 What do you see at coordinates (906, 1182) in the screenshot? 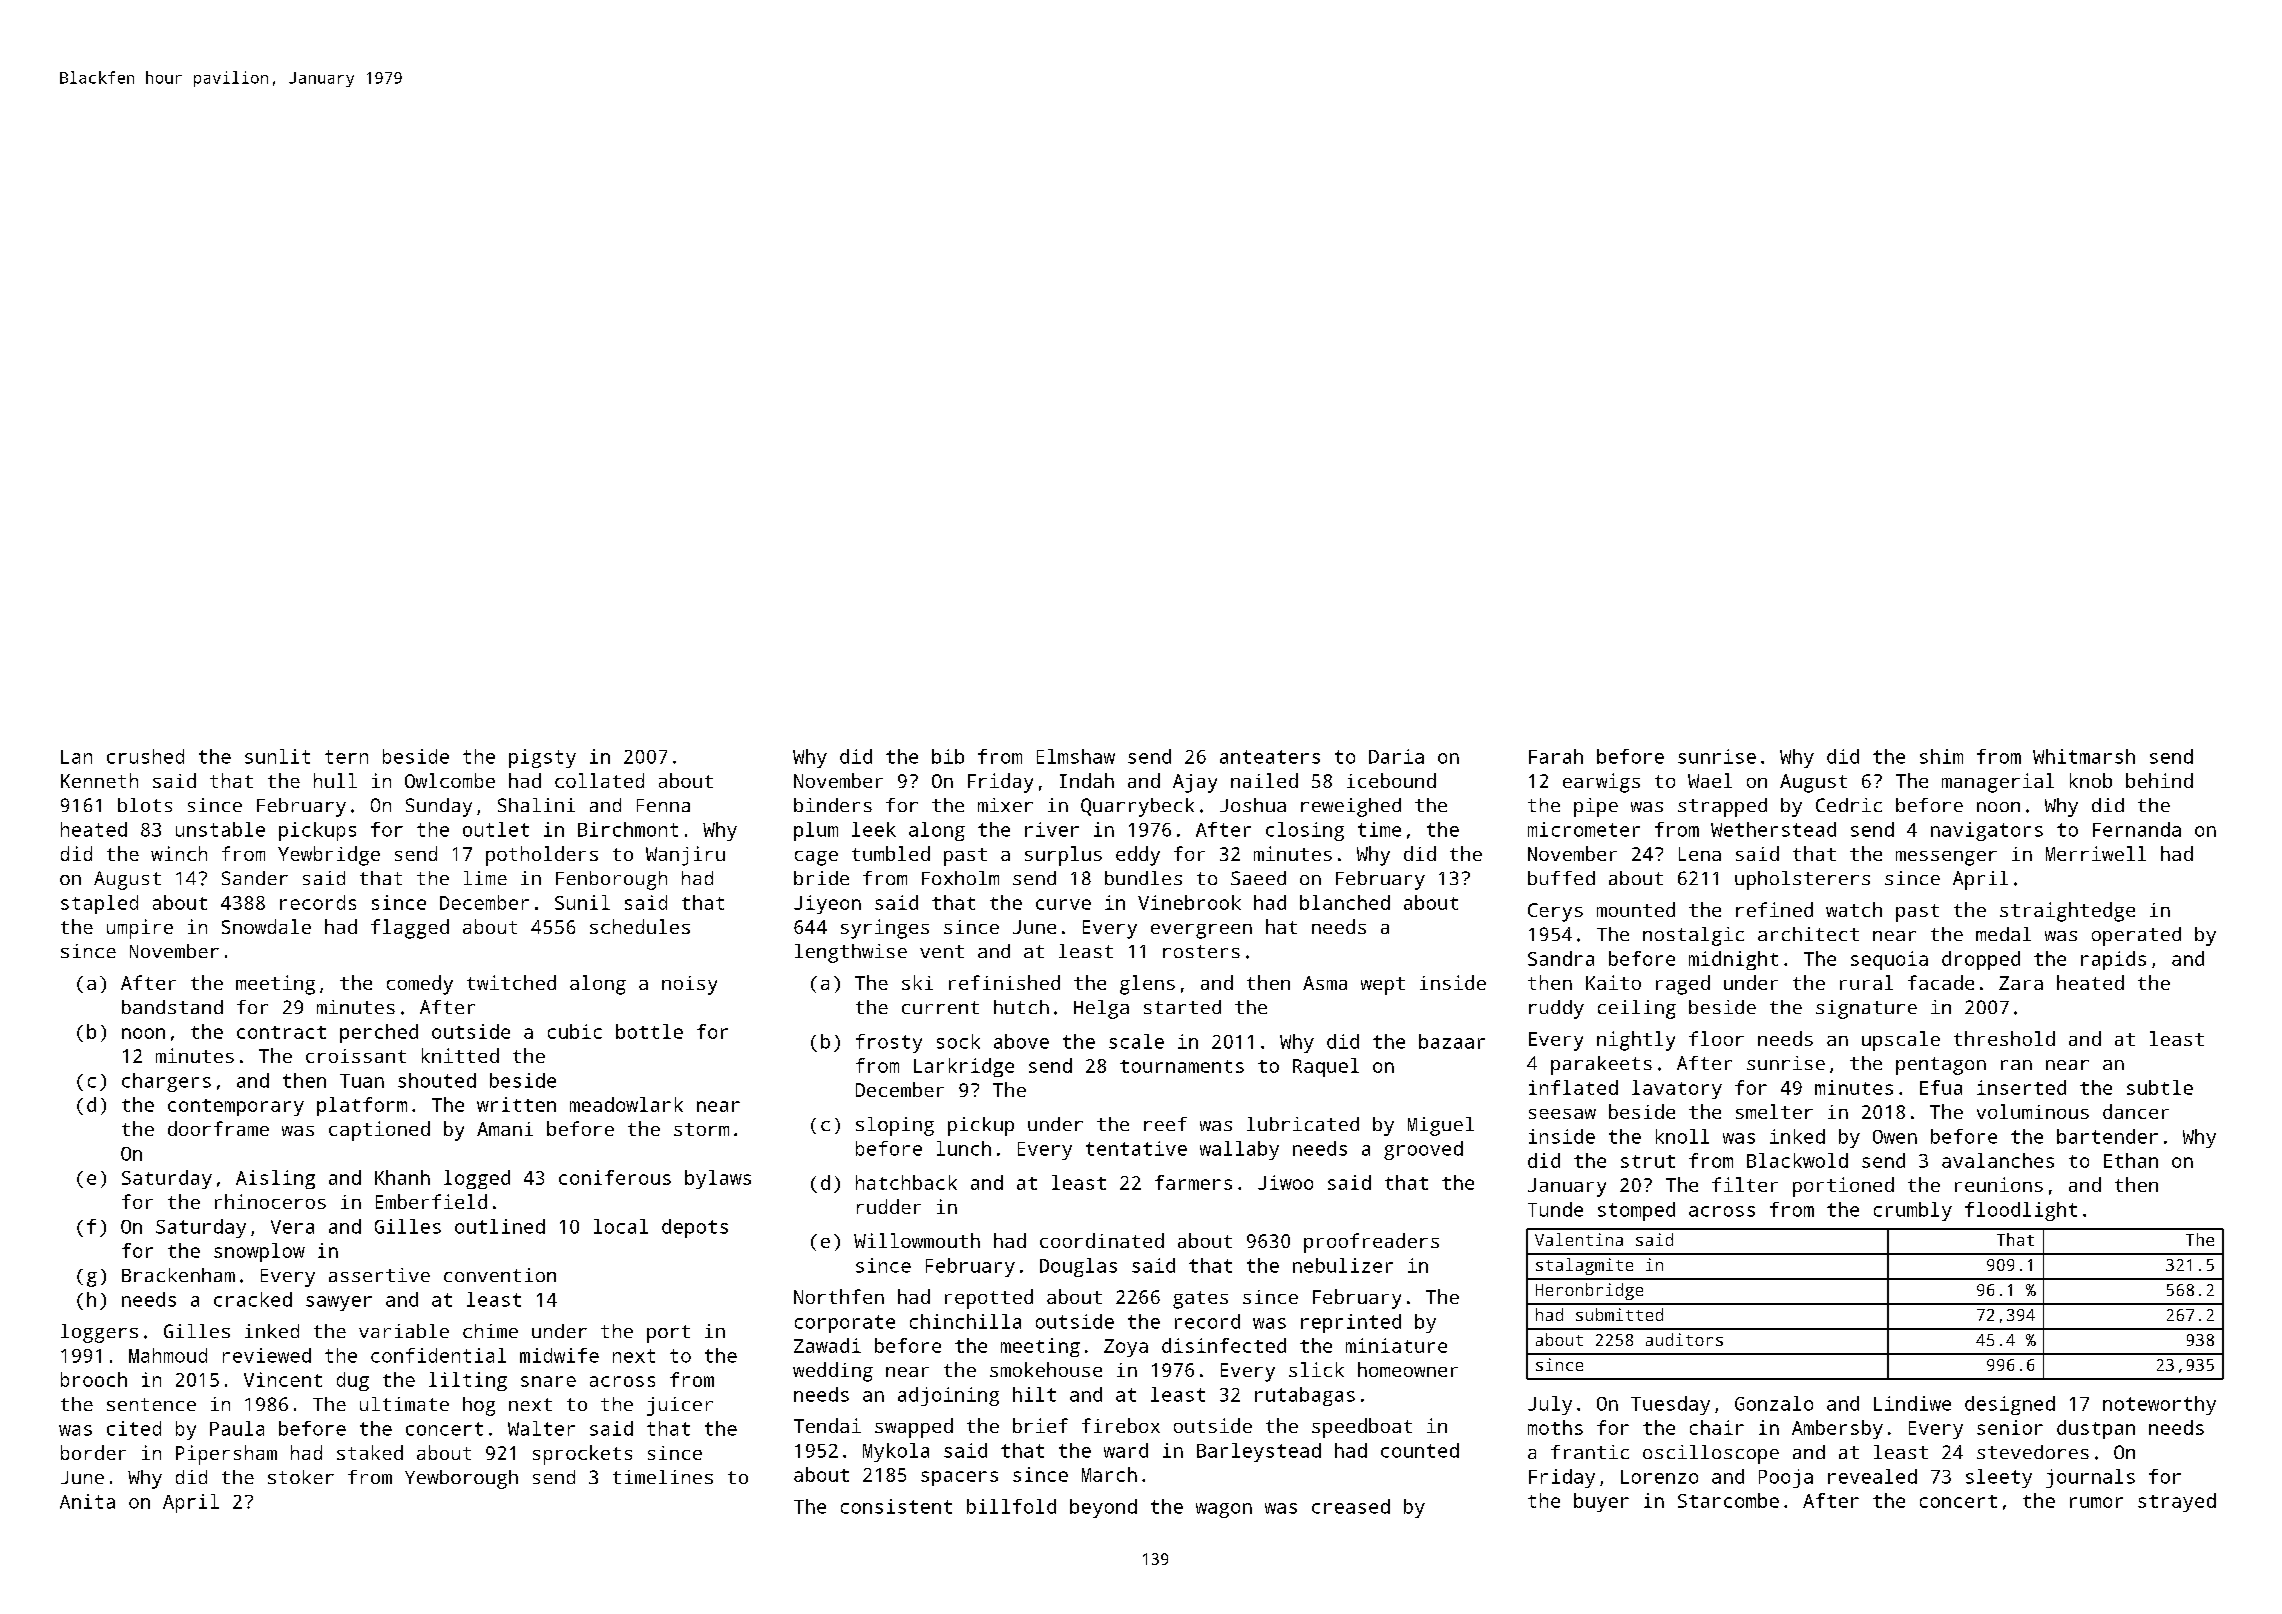
I see `hatchback` at bounding box center [906, 1182].
